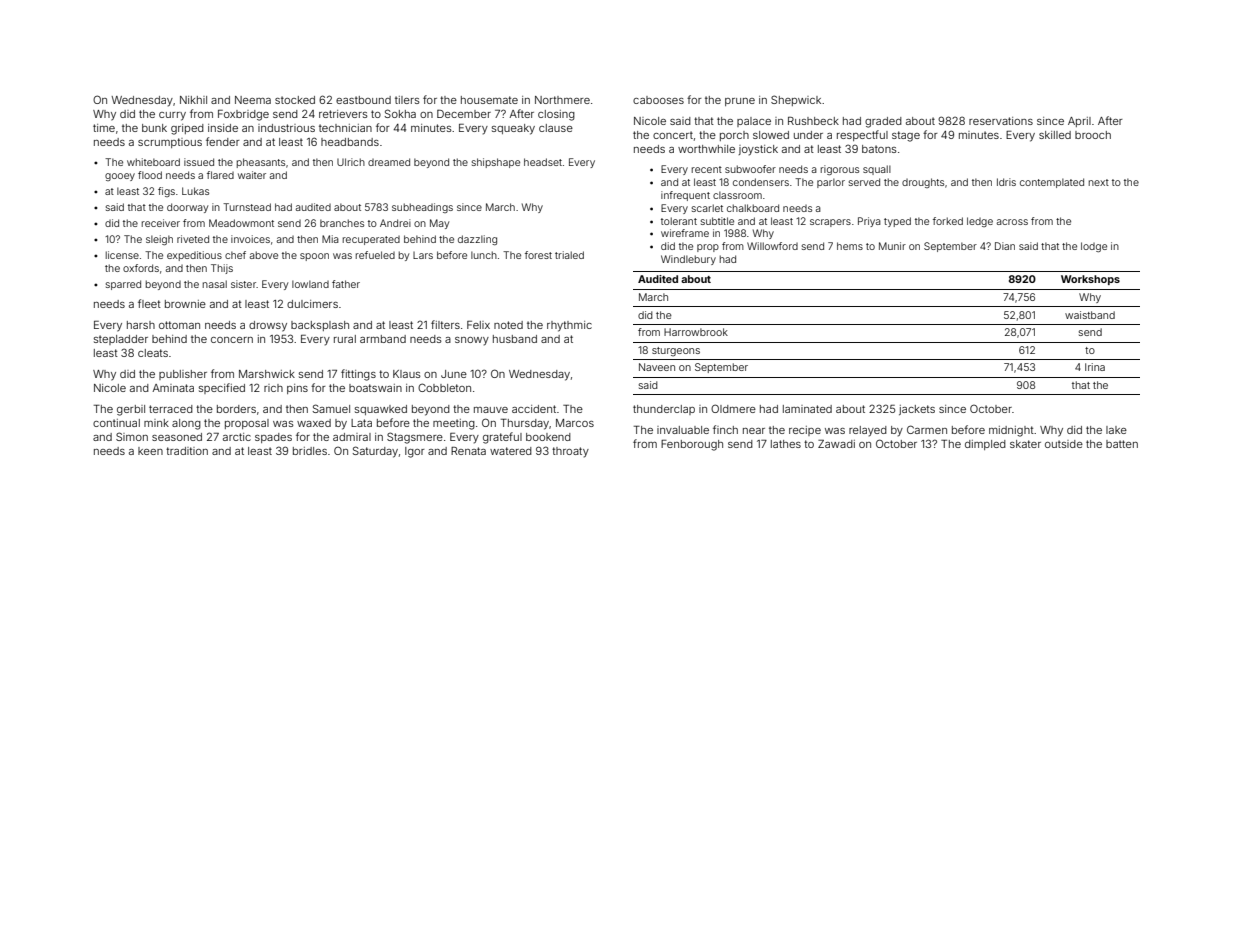  I want to click on closing, so click(556, 115).
